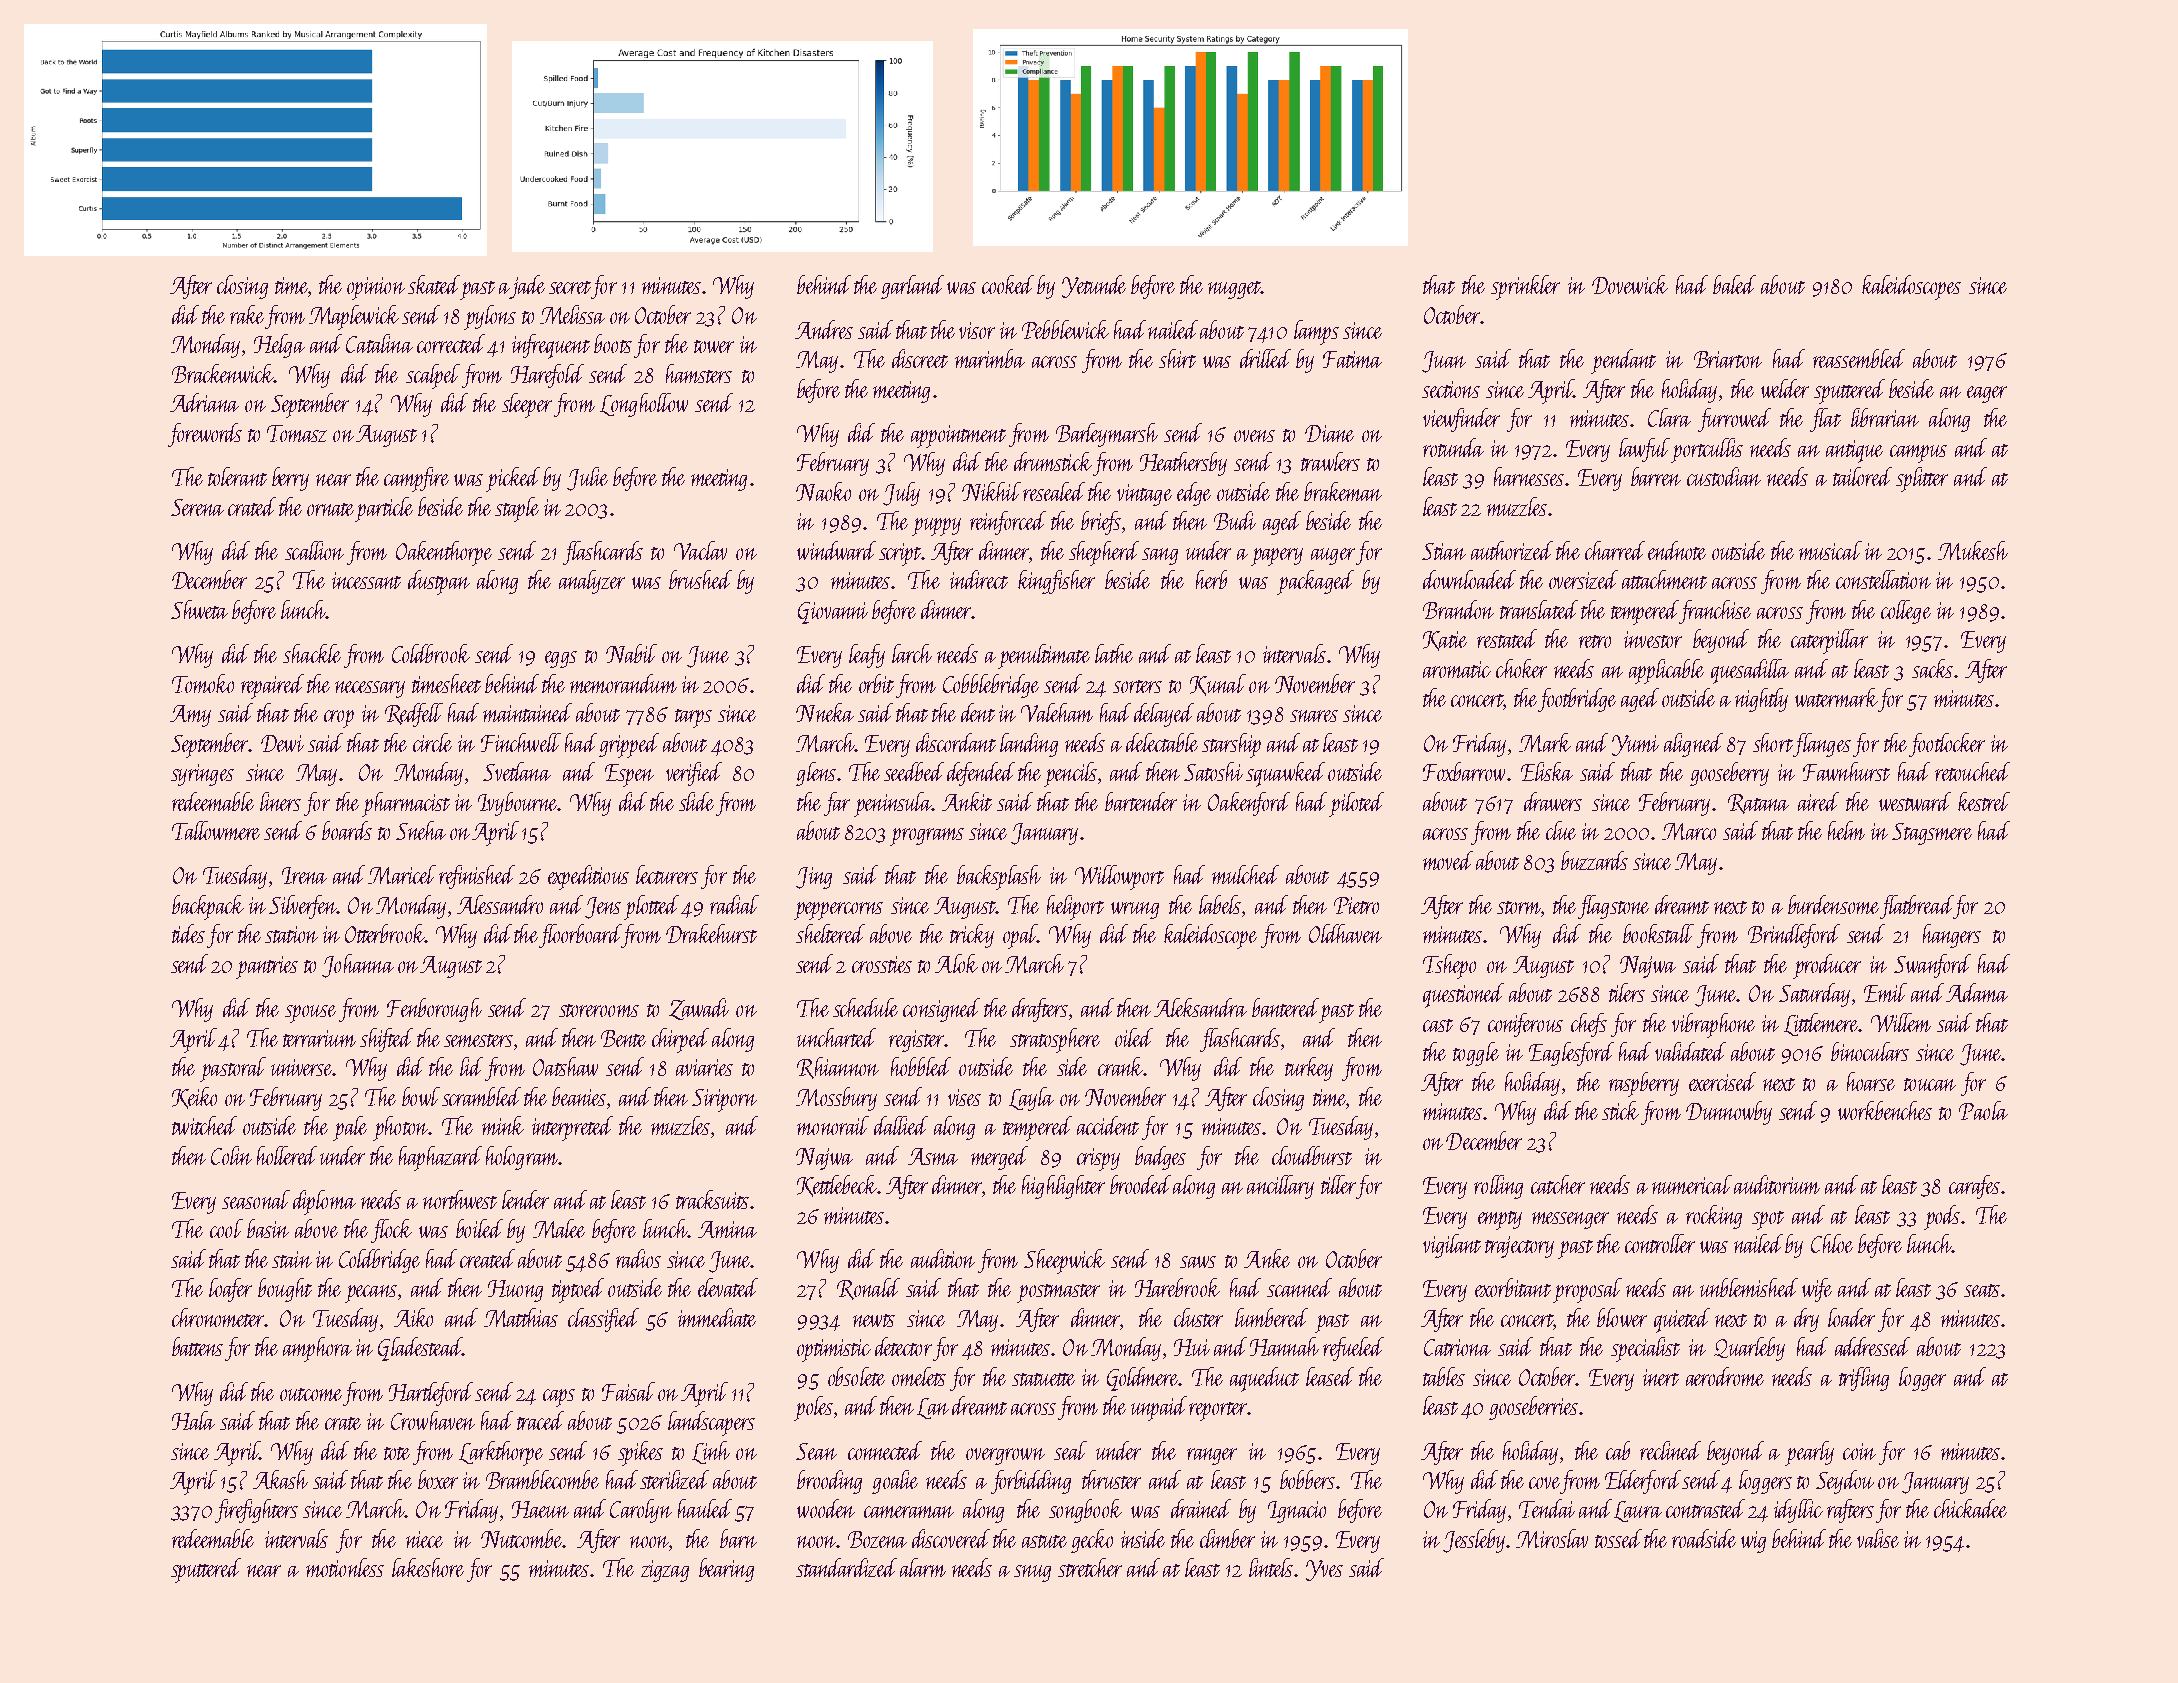 Image resolution: width=2178 pixels, height=1683 pixels. Describe the element at coordinates (1734, 284) in the page. I see `baled` at that location.
